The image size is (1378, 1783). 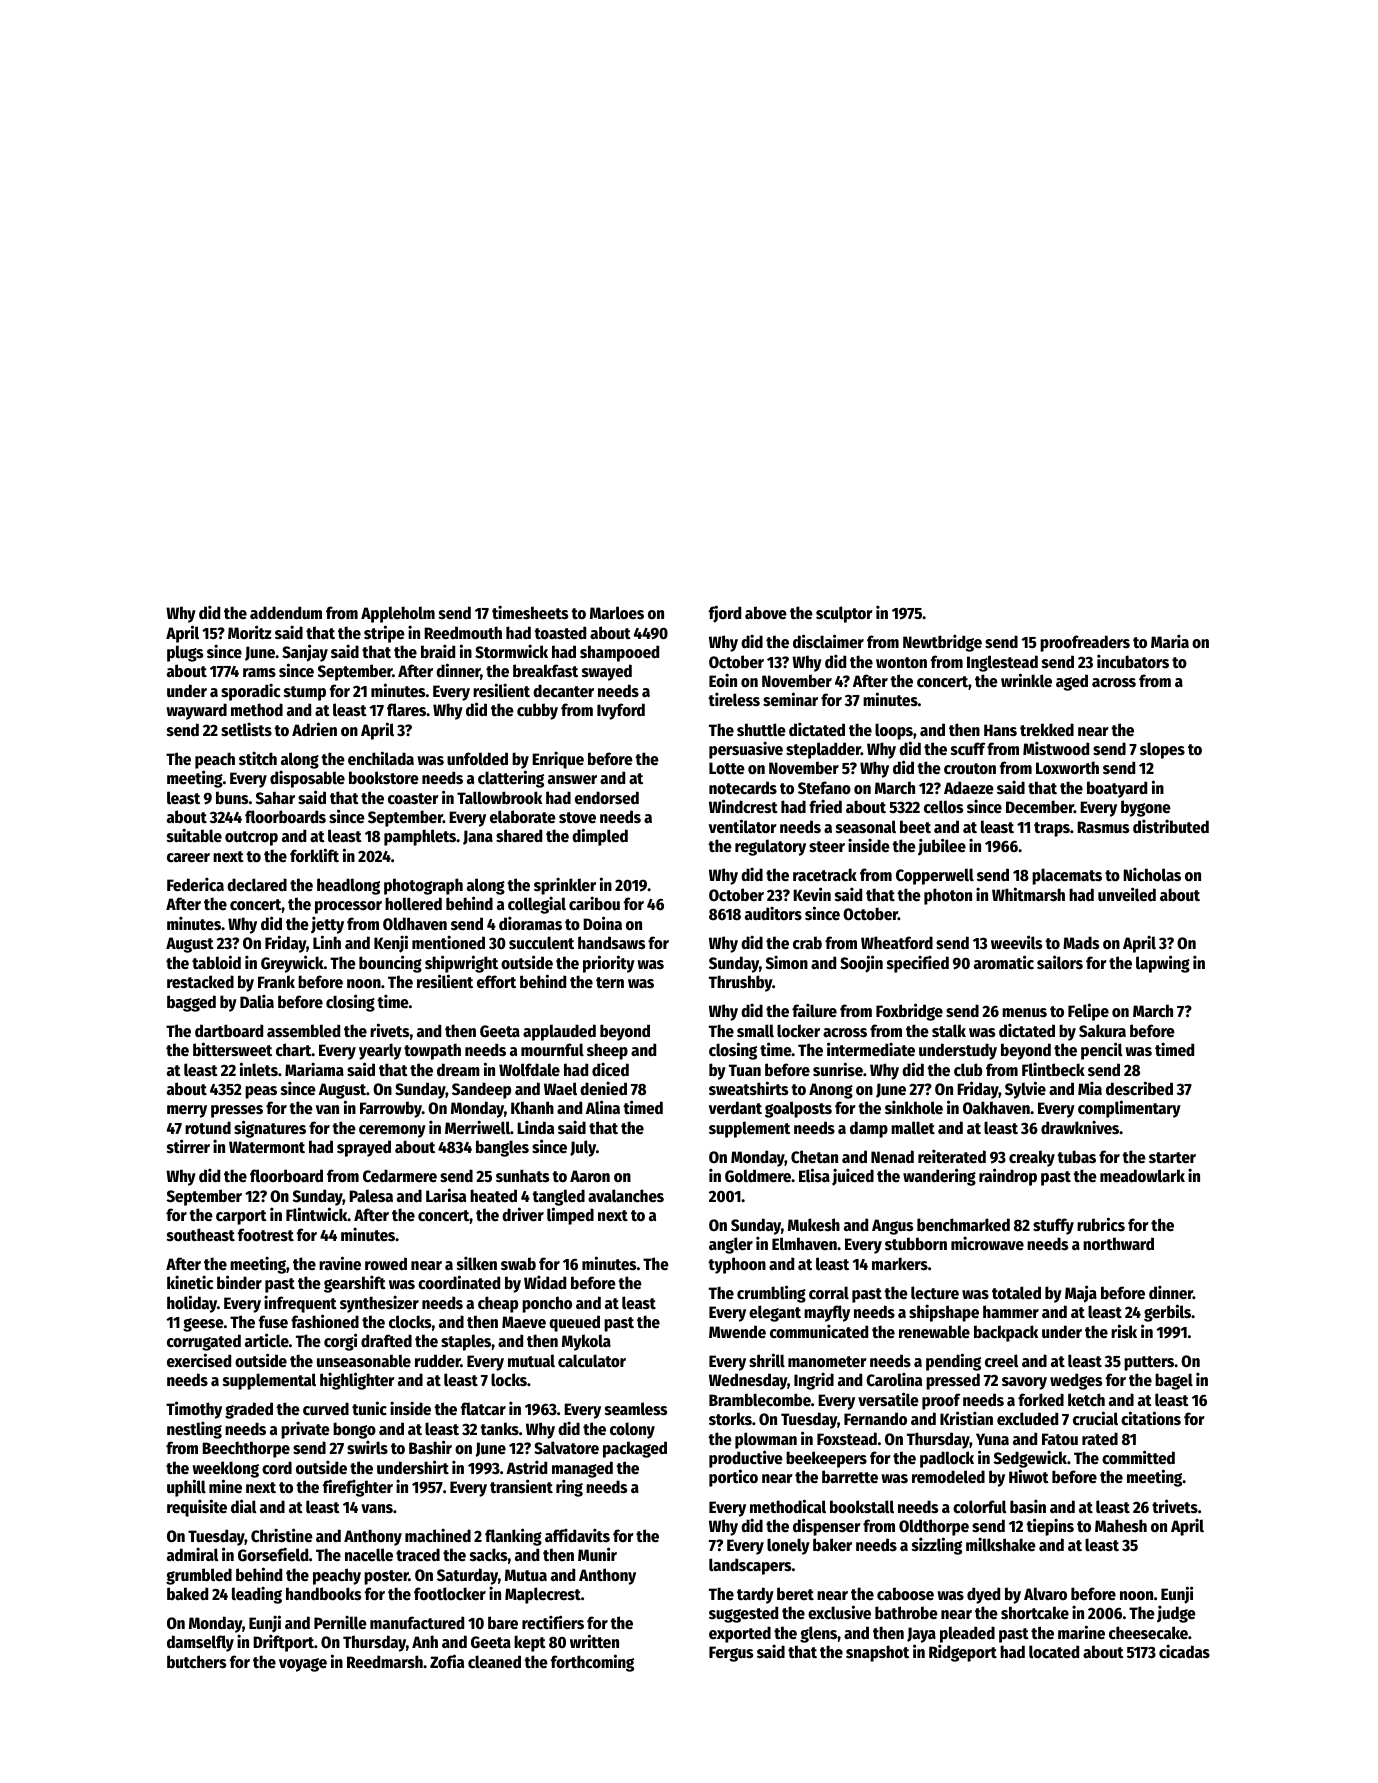 What do you see at coordinates (257, 1595) in the image?
I see `leading` at bounding box center [257, 1595].
